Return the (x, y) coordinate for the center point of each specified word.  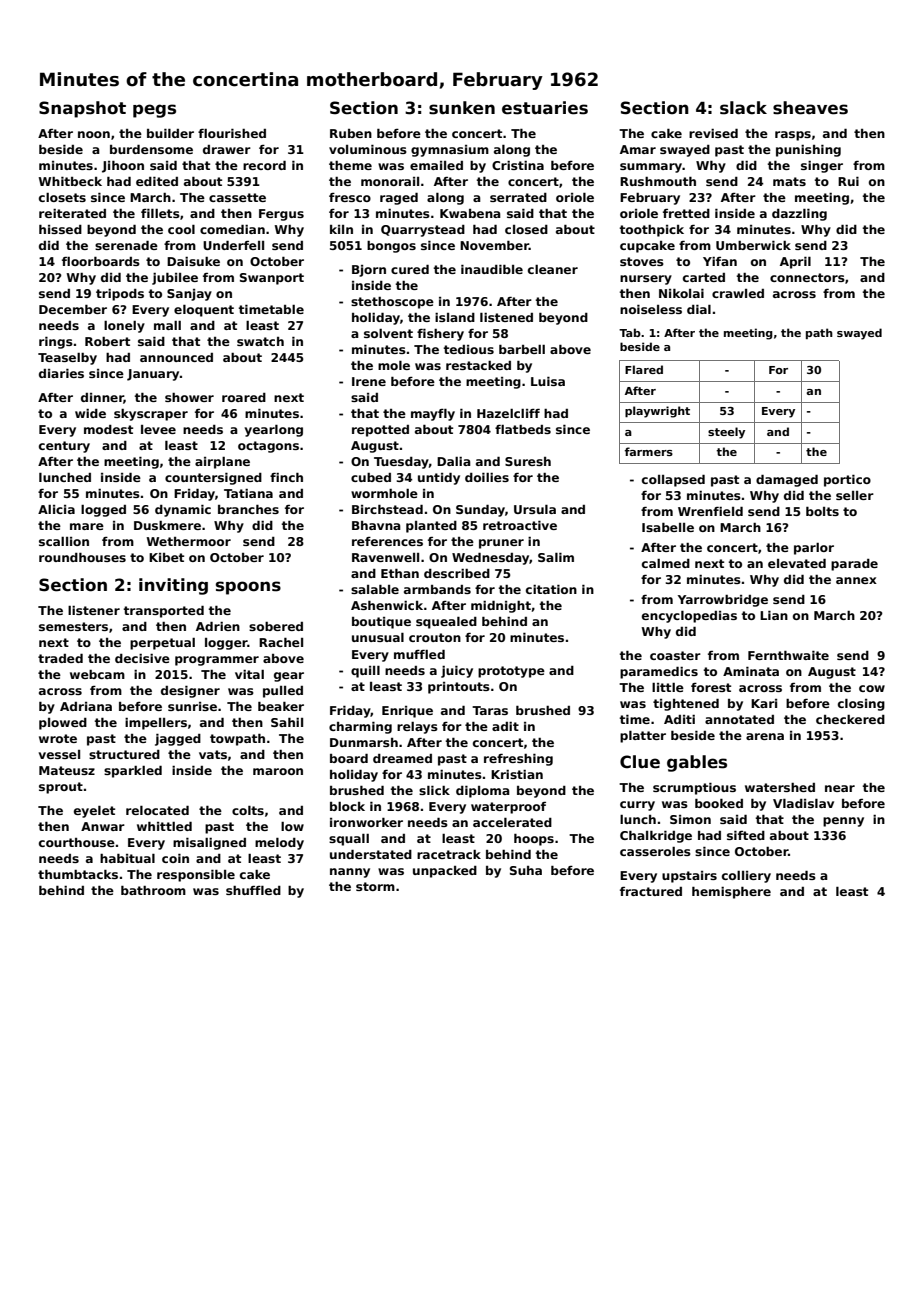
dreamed (402, 758)
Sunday (480, 511)
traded (60, 658)
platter (643, 737)
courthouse (77, 842)
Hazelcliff (508, 413)
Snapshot (82, 109)
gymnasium (450, 151)
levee (158, 429)
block (347, 806)
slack (743, 108)
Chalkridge (656, 837)
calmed (666, 563)
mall (167, 325)
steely (726, 433)
